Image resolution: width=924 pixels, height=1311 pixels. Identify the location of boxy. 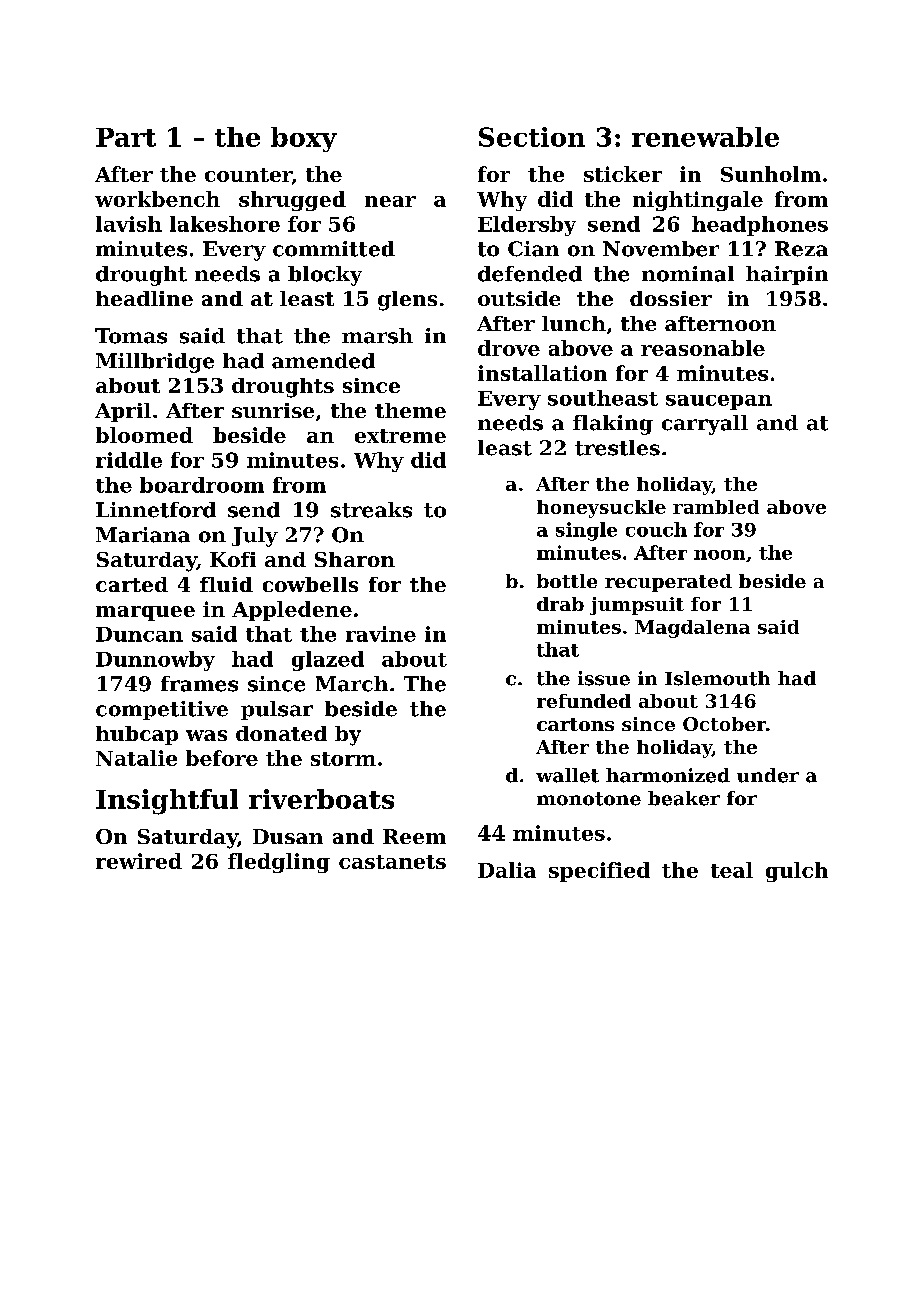
(304, 139).
